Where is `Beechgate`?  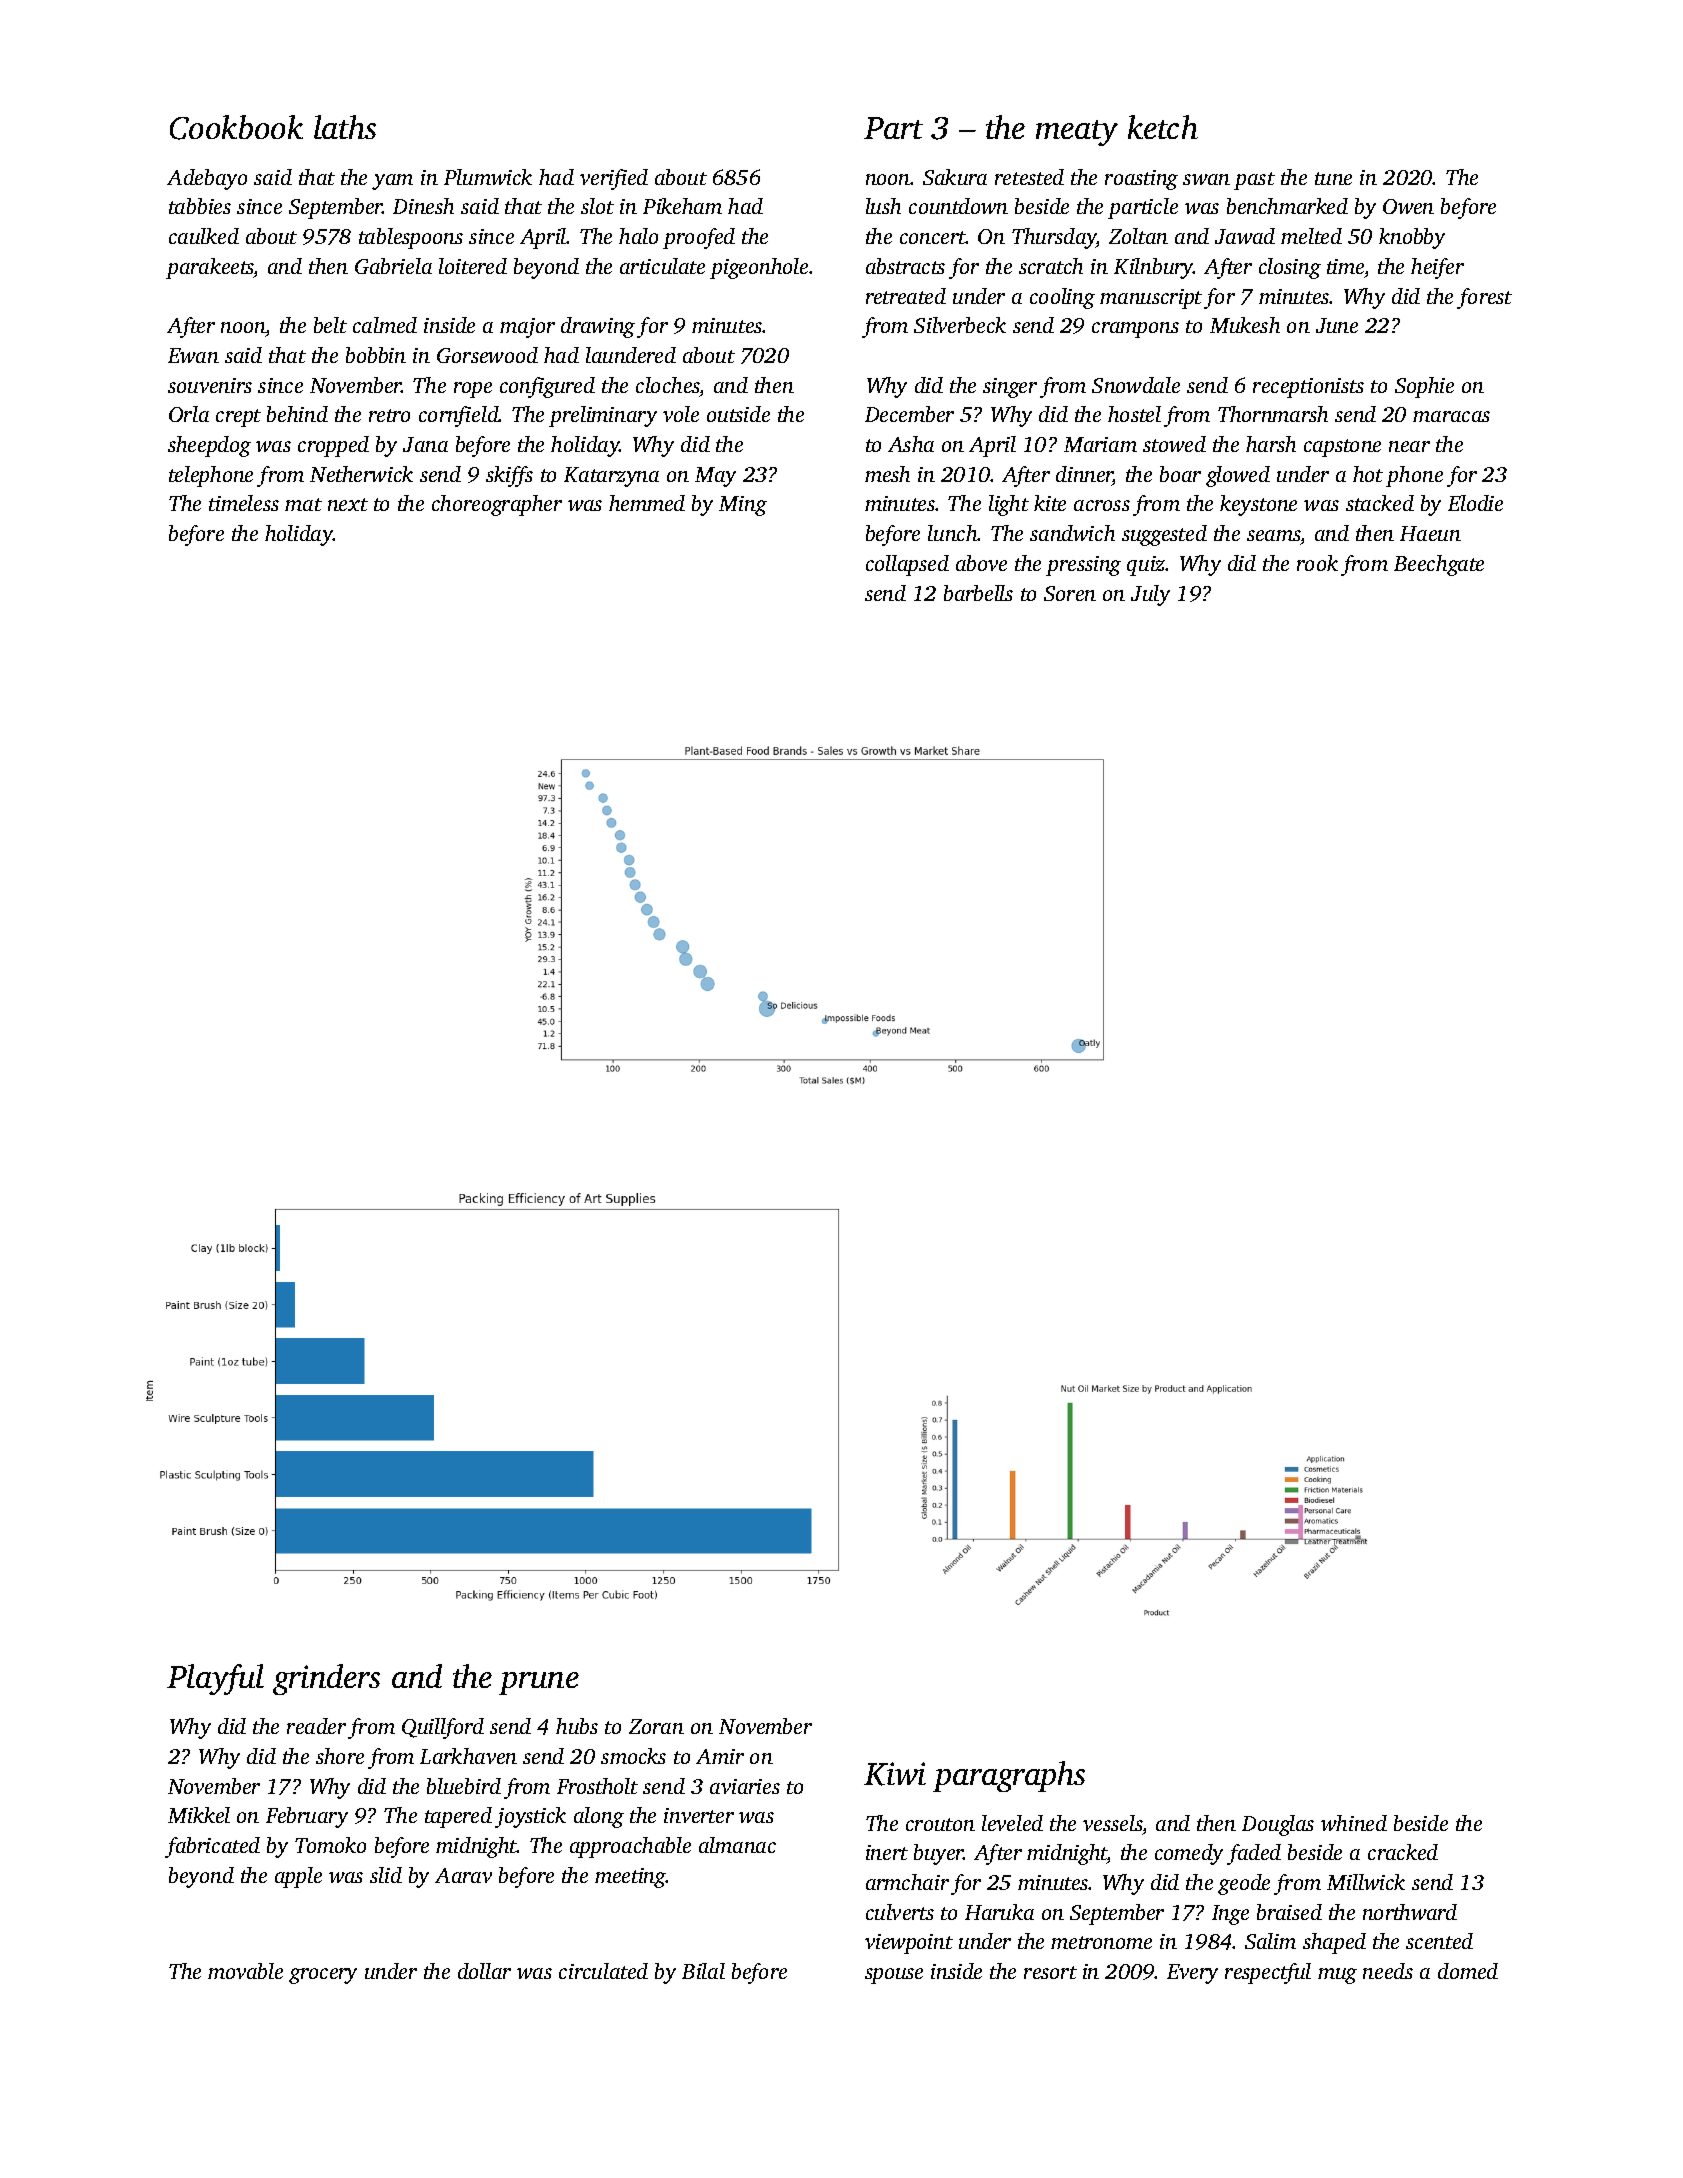 Beechgate is located at coordinates (1439, 565).
